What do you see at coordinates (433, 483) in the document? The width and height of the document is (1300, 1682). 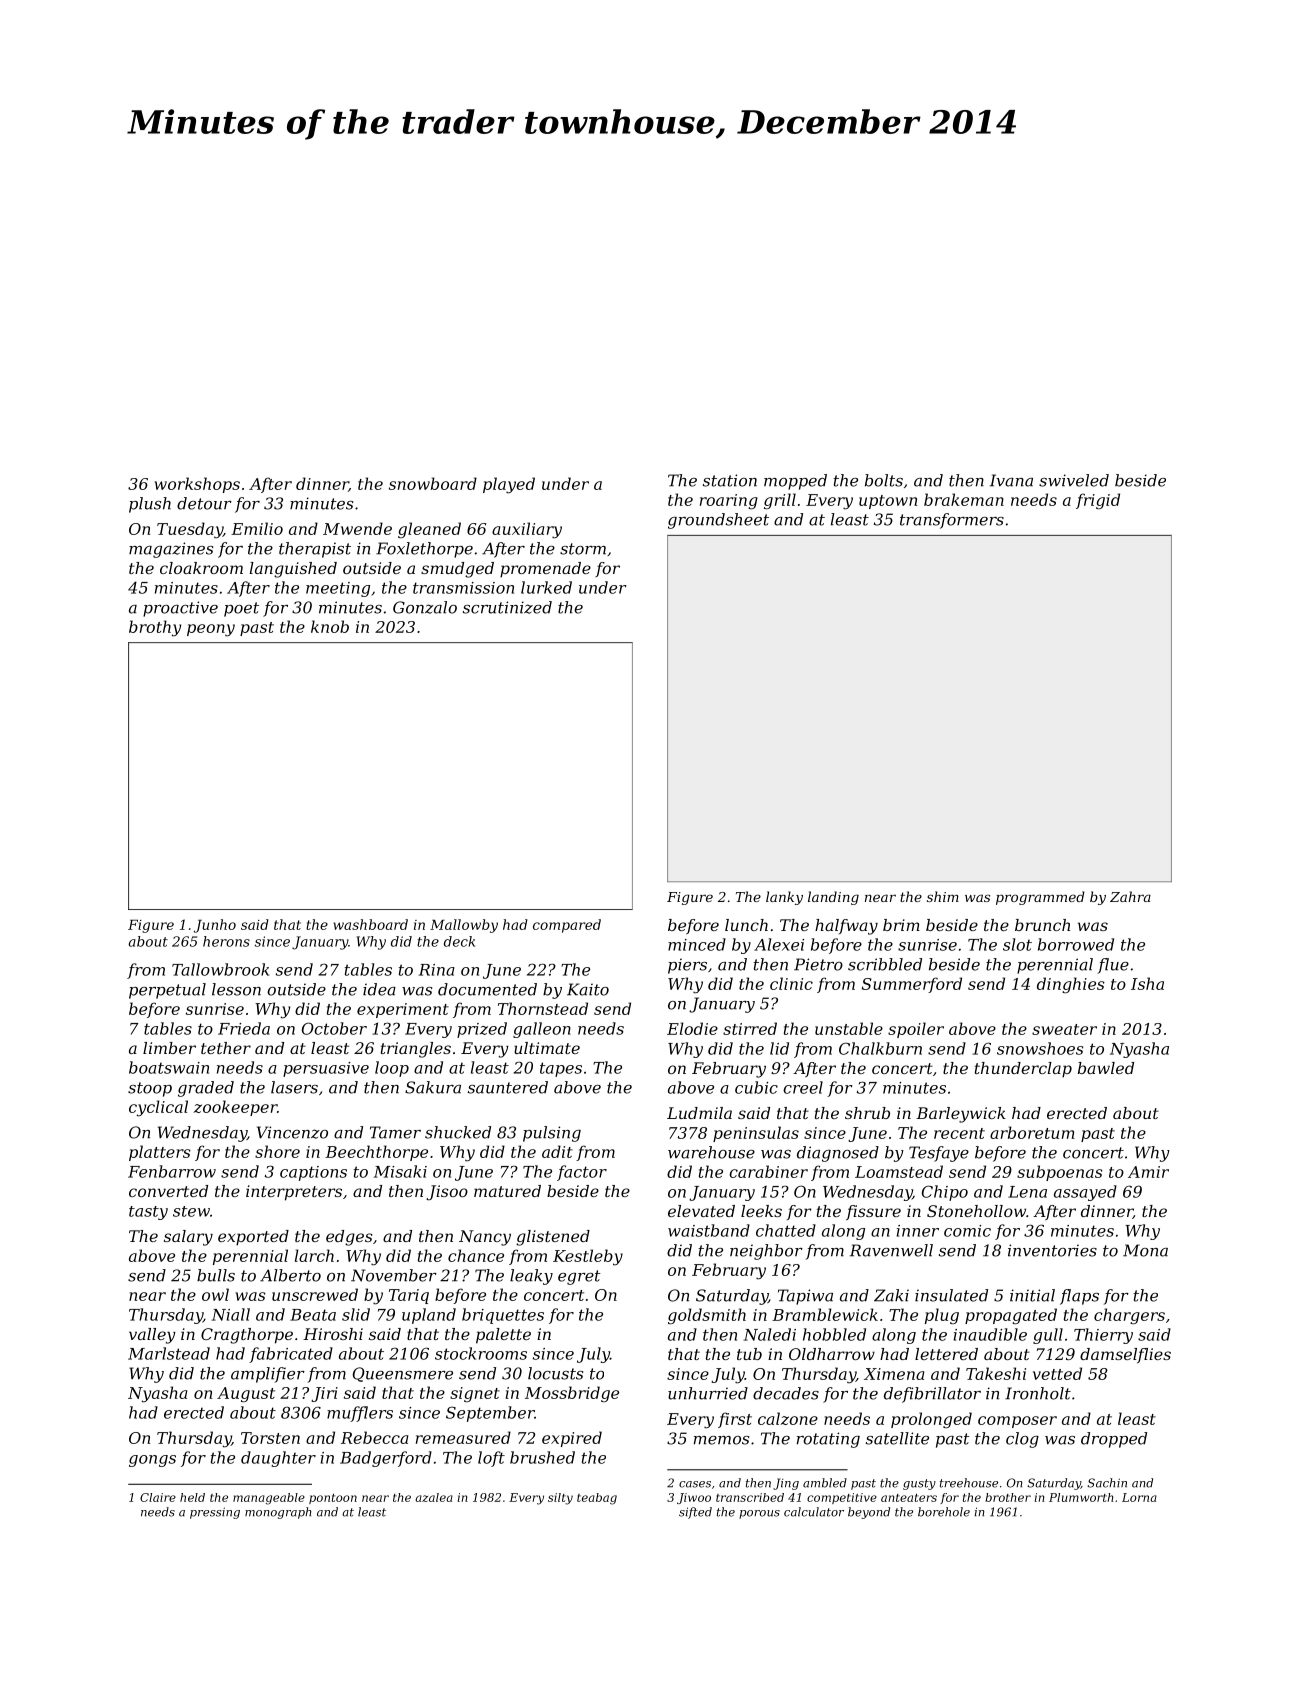 I see `snowboard` at bounding box center [433, 483].
